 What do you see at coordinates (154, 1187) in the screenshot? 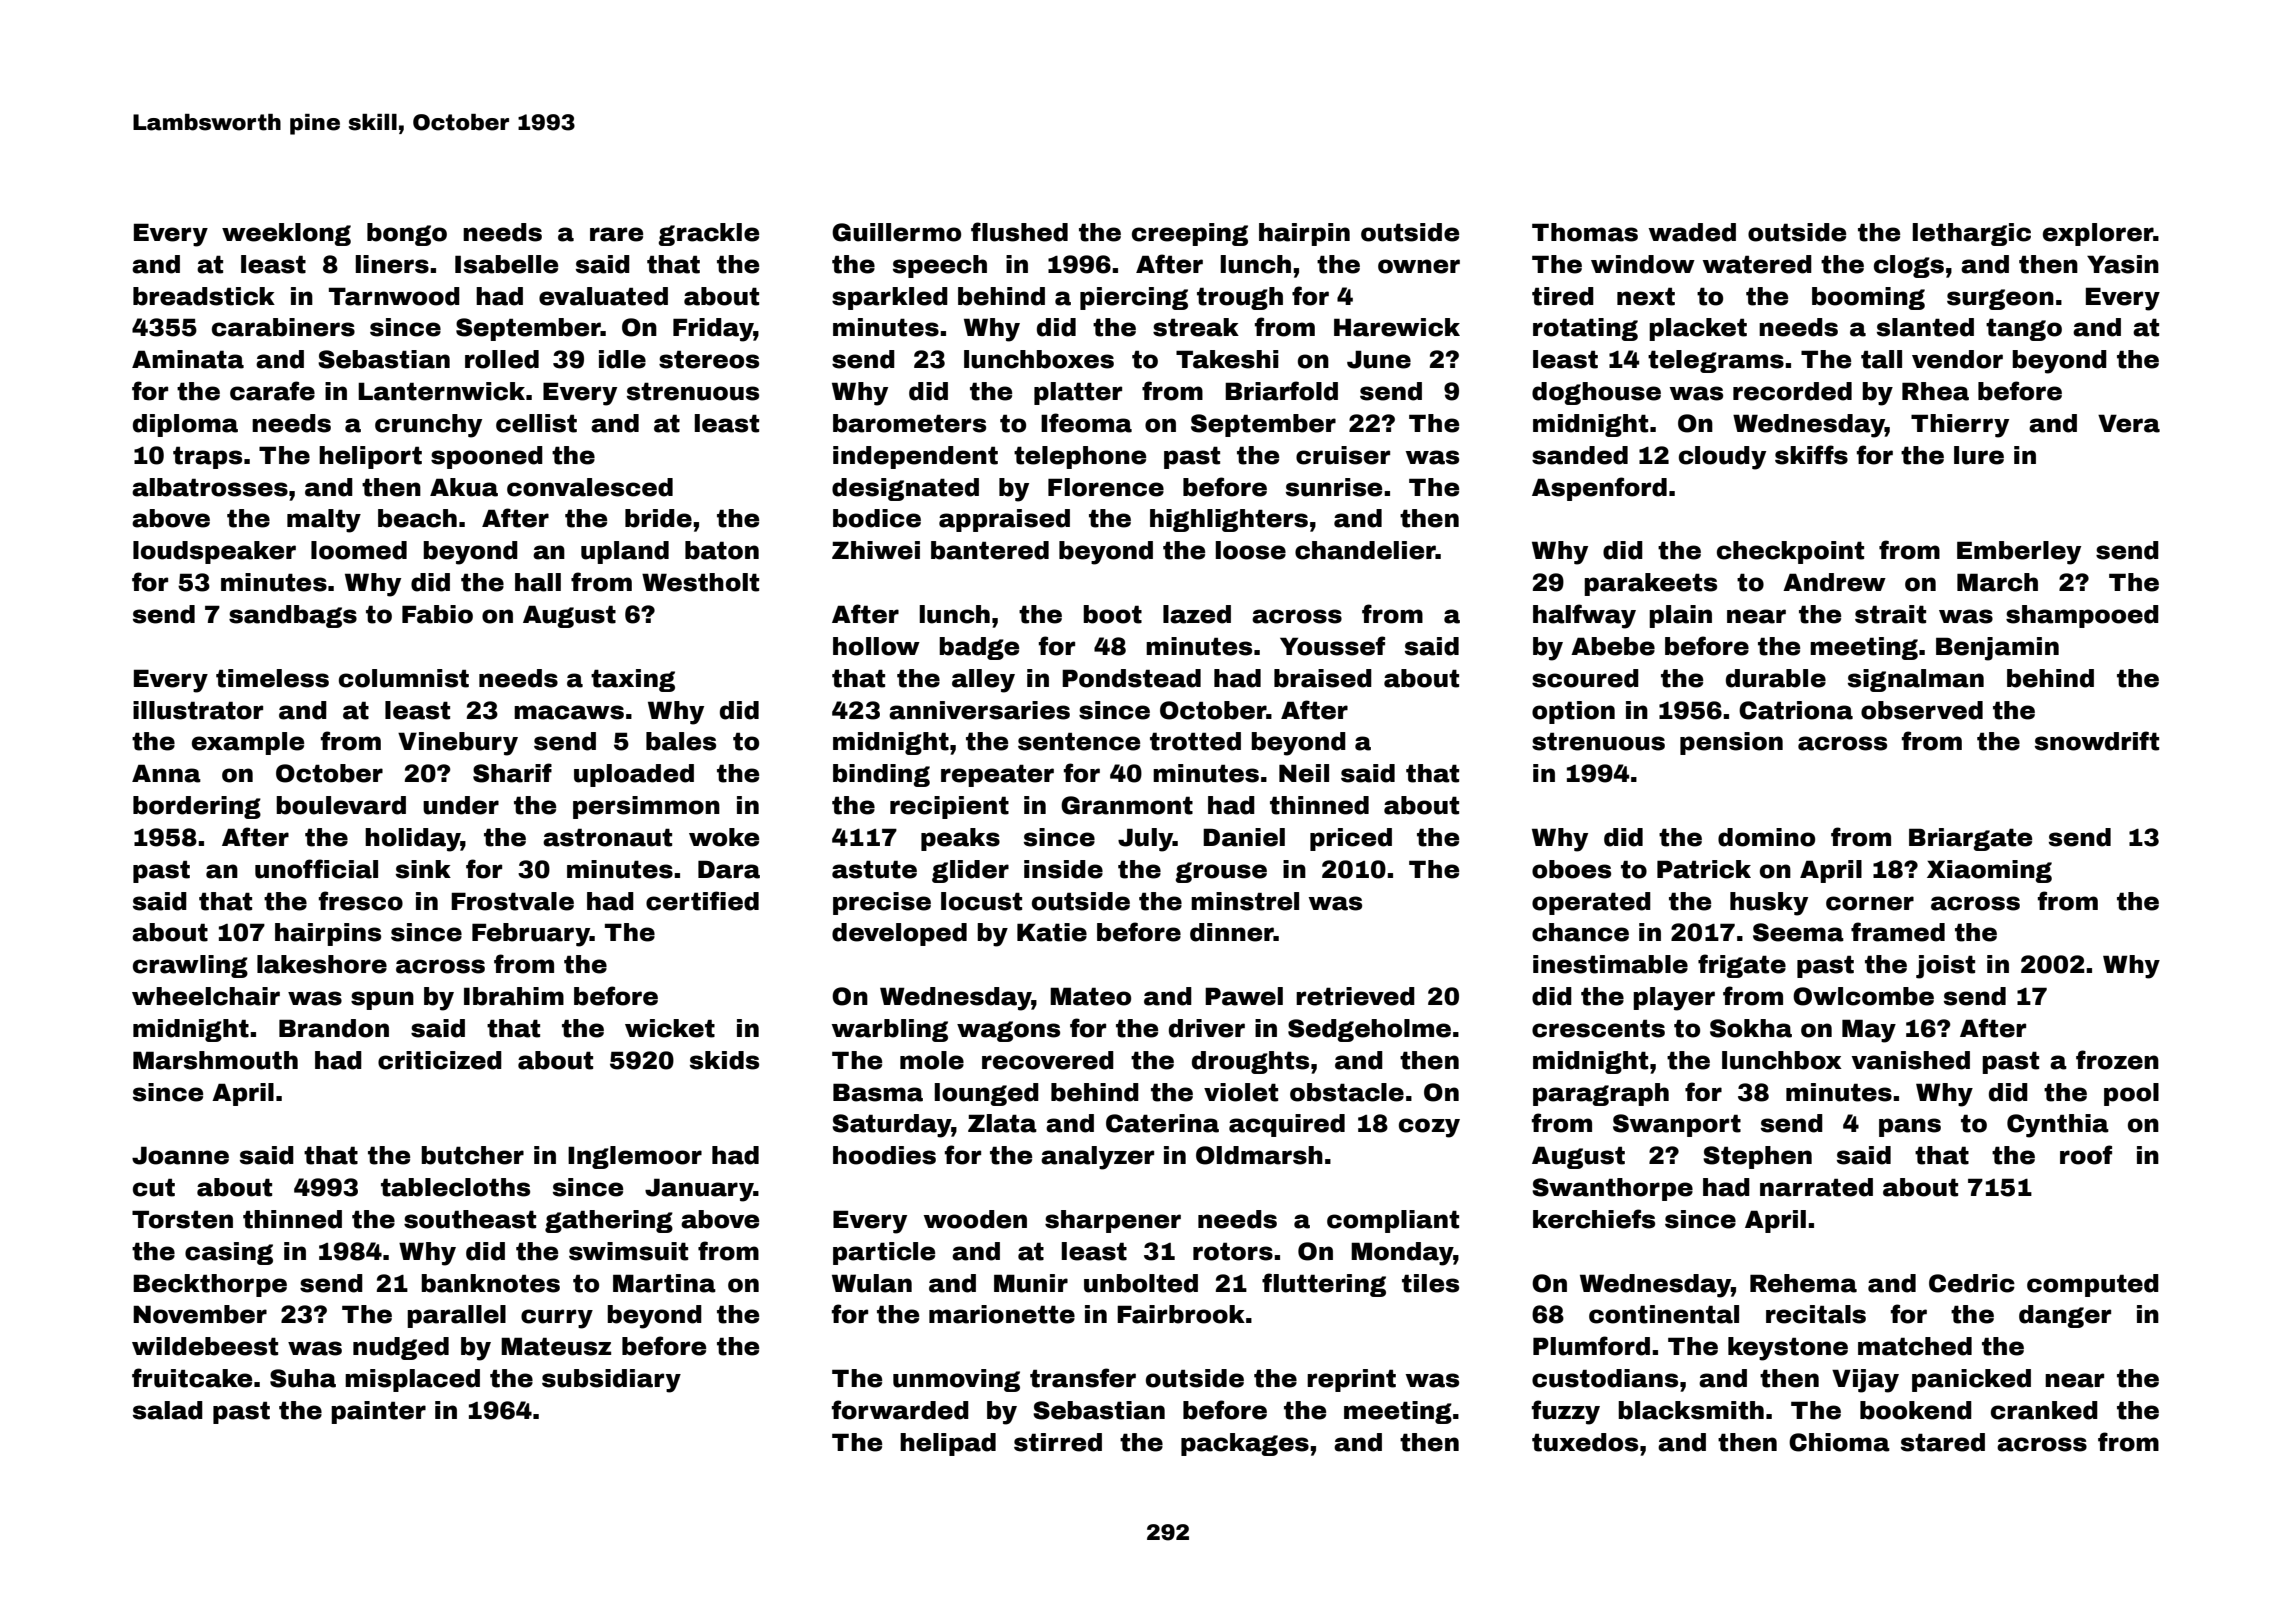
I see `cut` at bounding box center [154, 1187].
